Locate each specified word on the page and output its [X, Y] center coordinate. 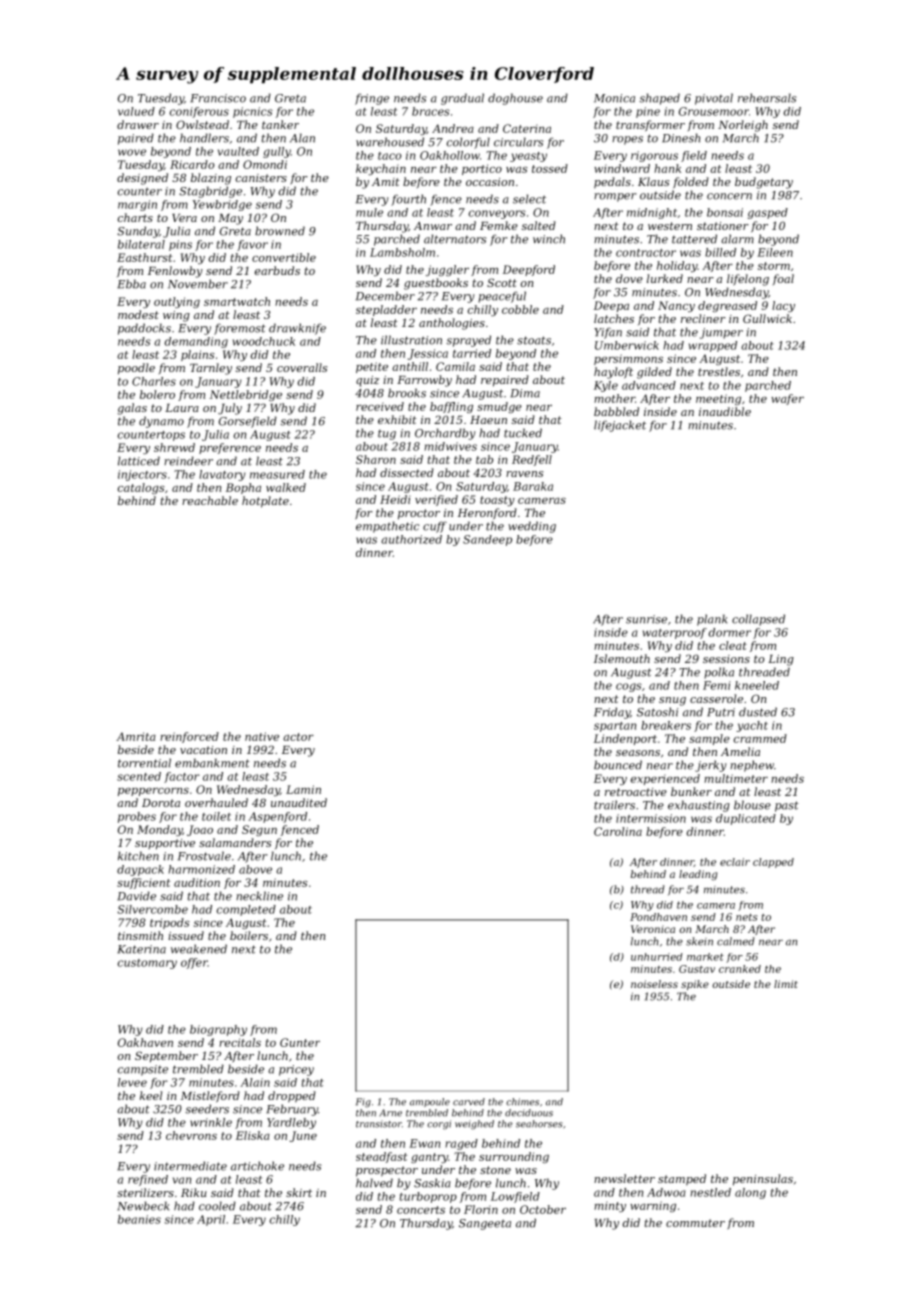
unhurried [657, 957]
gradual [462, 99]
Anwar [433, 226]
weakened [199, 949]
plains [198, 355]
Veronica [653, 929]
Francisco [218, 98]
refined [148, 1180]
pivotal [714, 99]
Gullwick [767, 318]
